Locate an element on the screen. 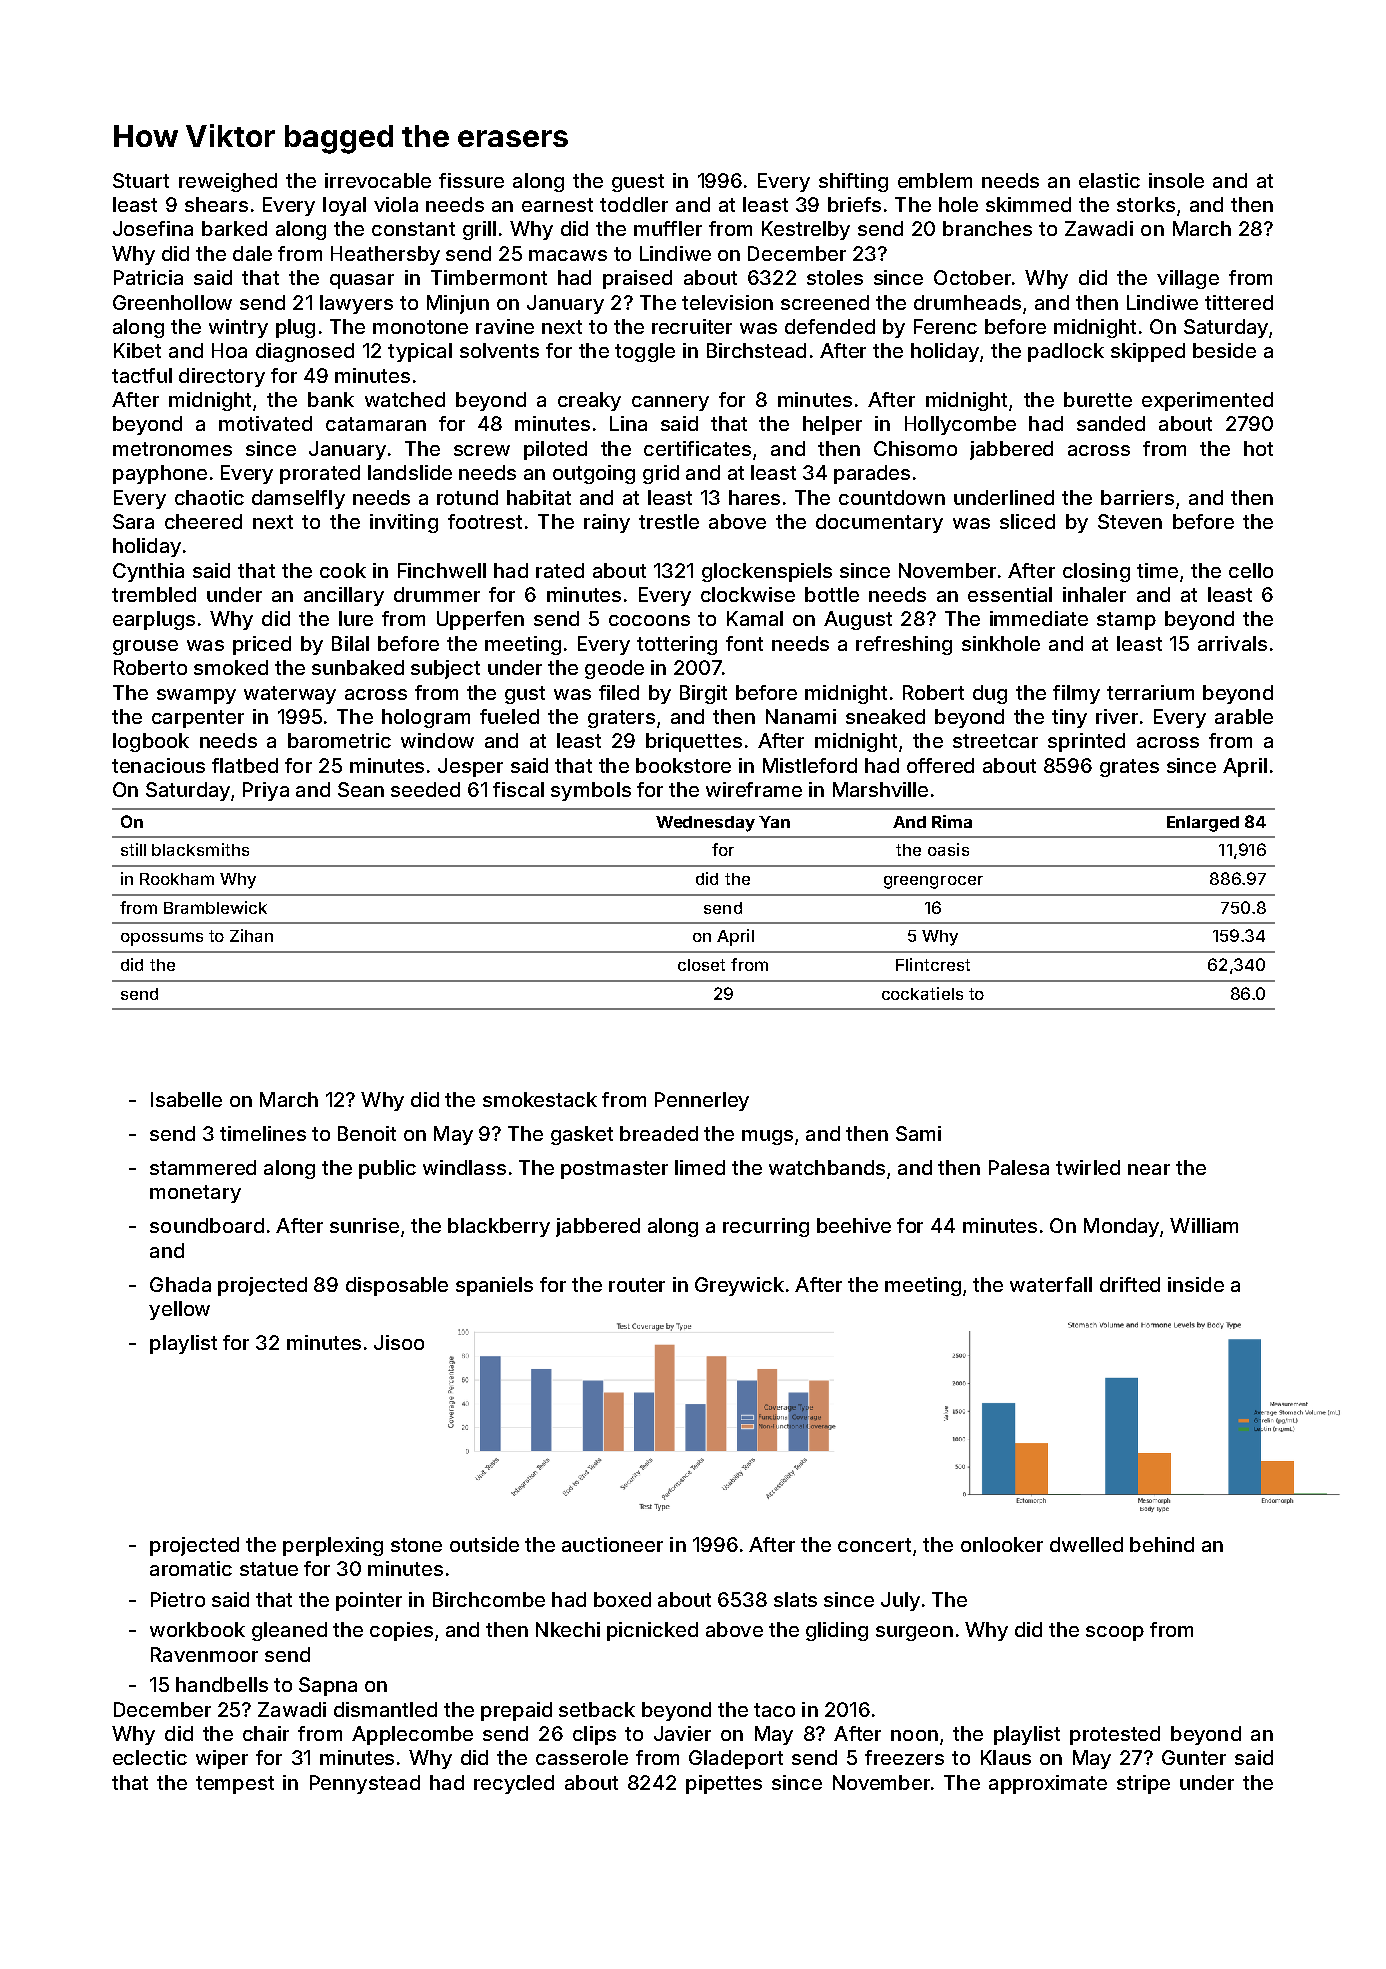 Image resolution: width=1386 pixels, height=1969 pixels. Pietro is located at coordinates (178, 1599).
